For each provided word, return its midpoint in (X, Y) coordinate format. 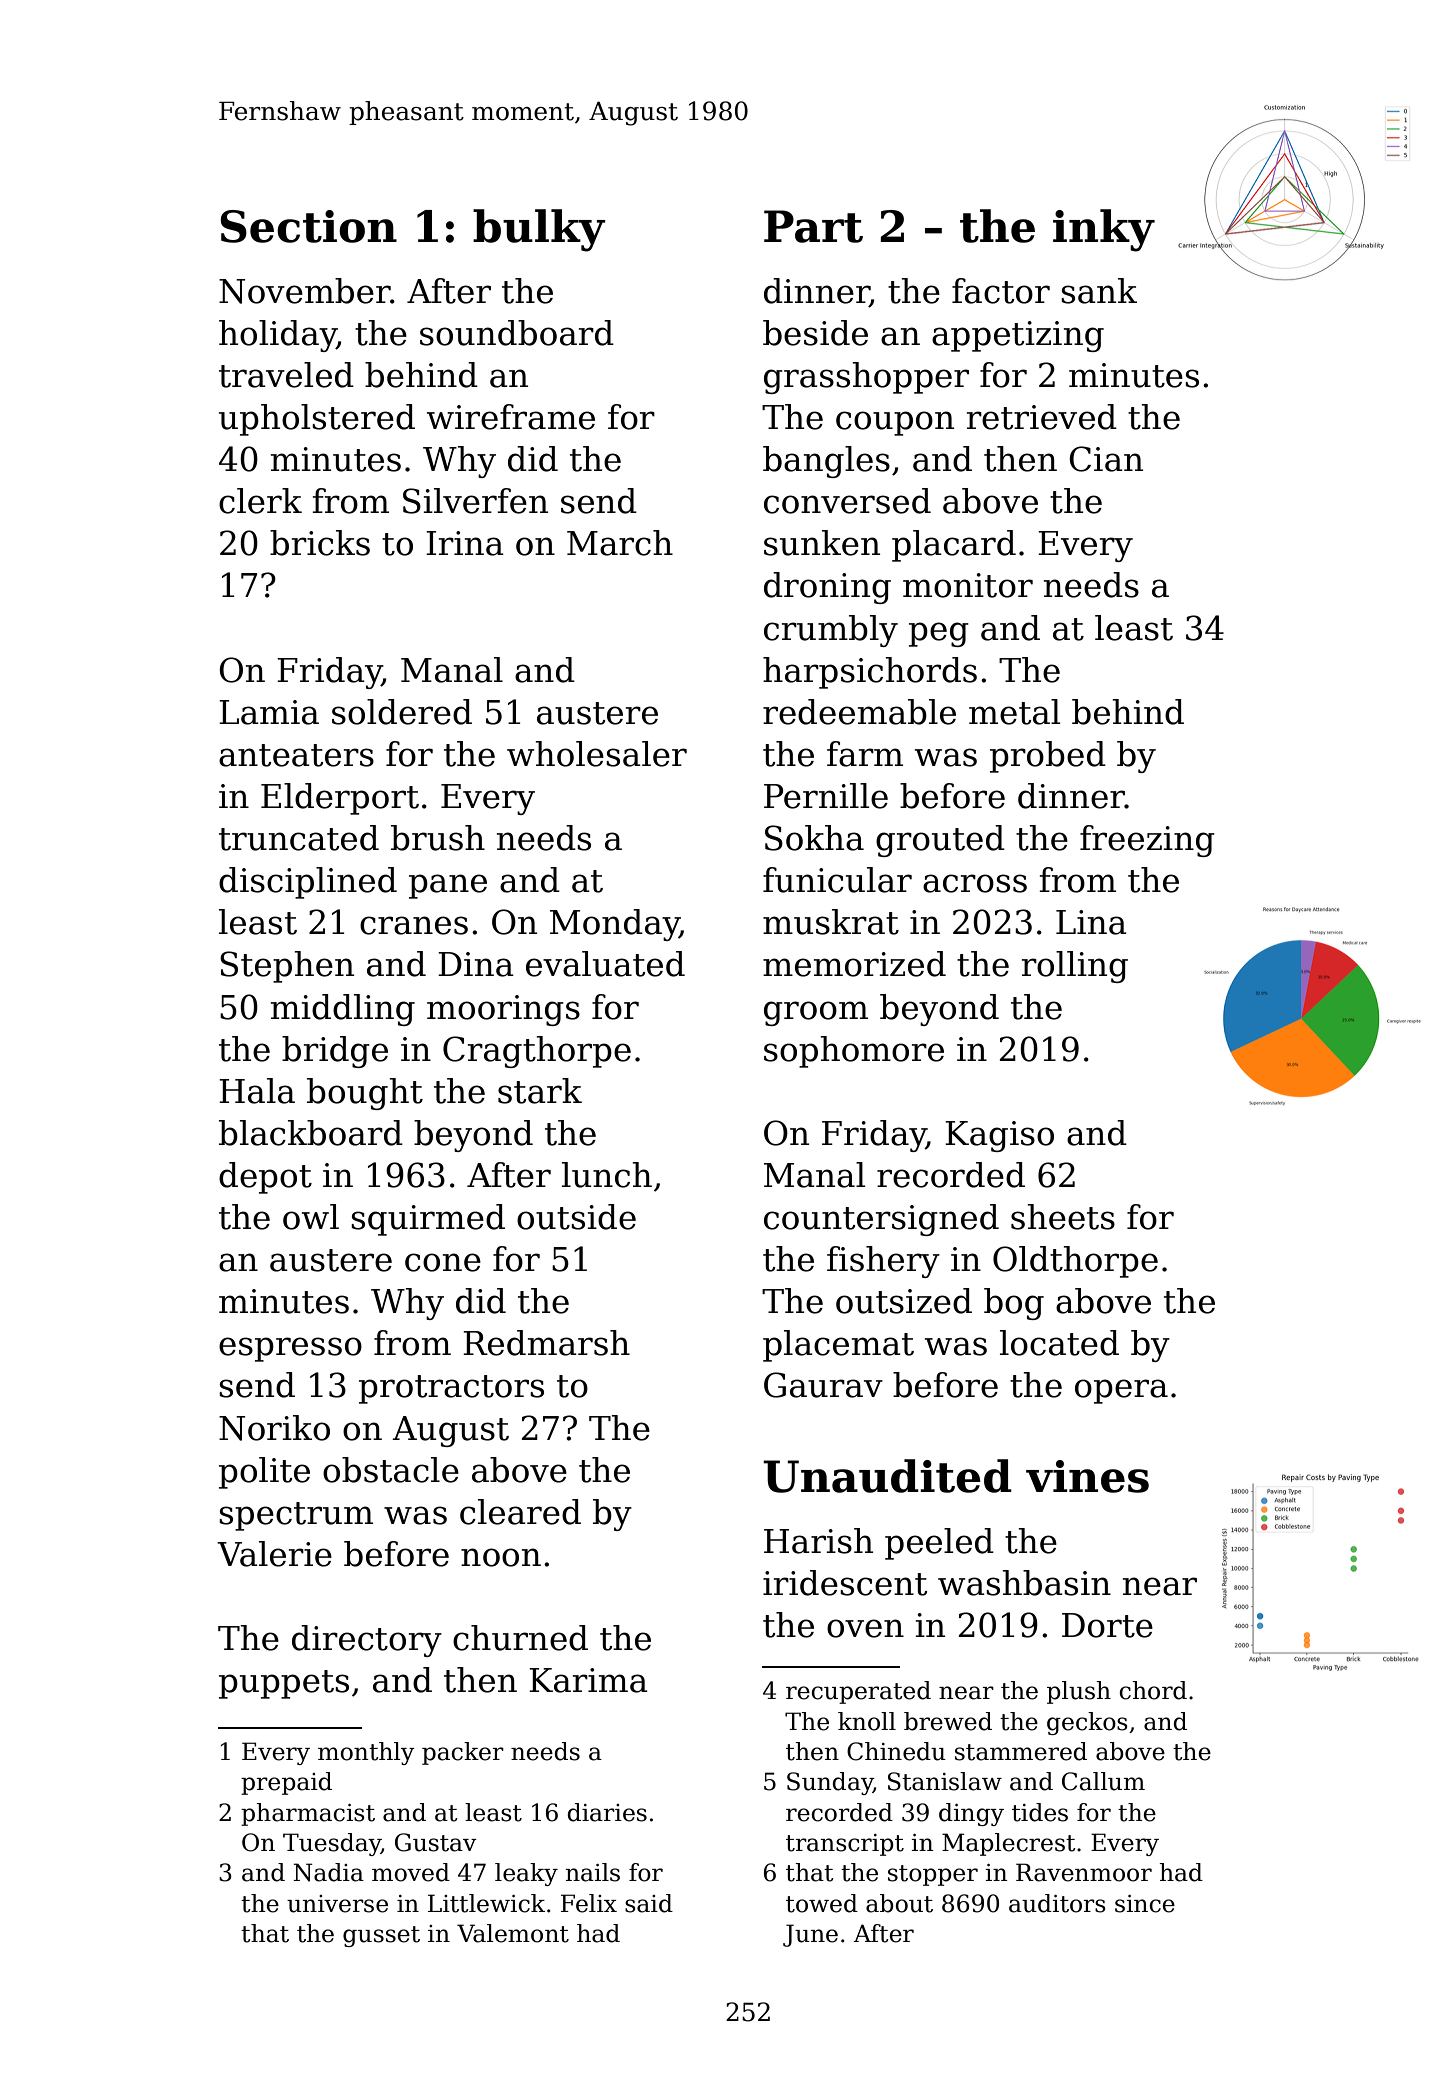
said (649, 1903)
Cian (1106, 459)
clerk (260, 501)
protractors (451, 1389)
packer (463, 1753)
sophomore (854, 1052)
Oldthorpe (1075, 1262)
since (1145, 1904)
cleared (520, 1512)
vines (1087, 1476)
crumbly (831, 631)
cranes (414, 925)
